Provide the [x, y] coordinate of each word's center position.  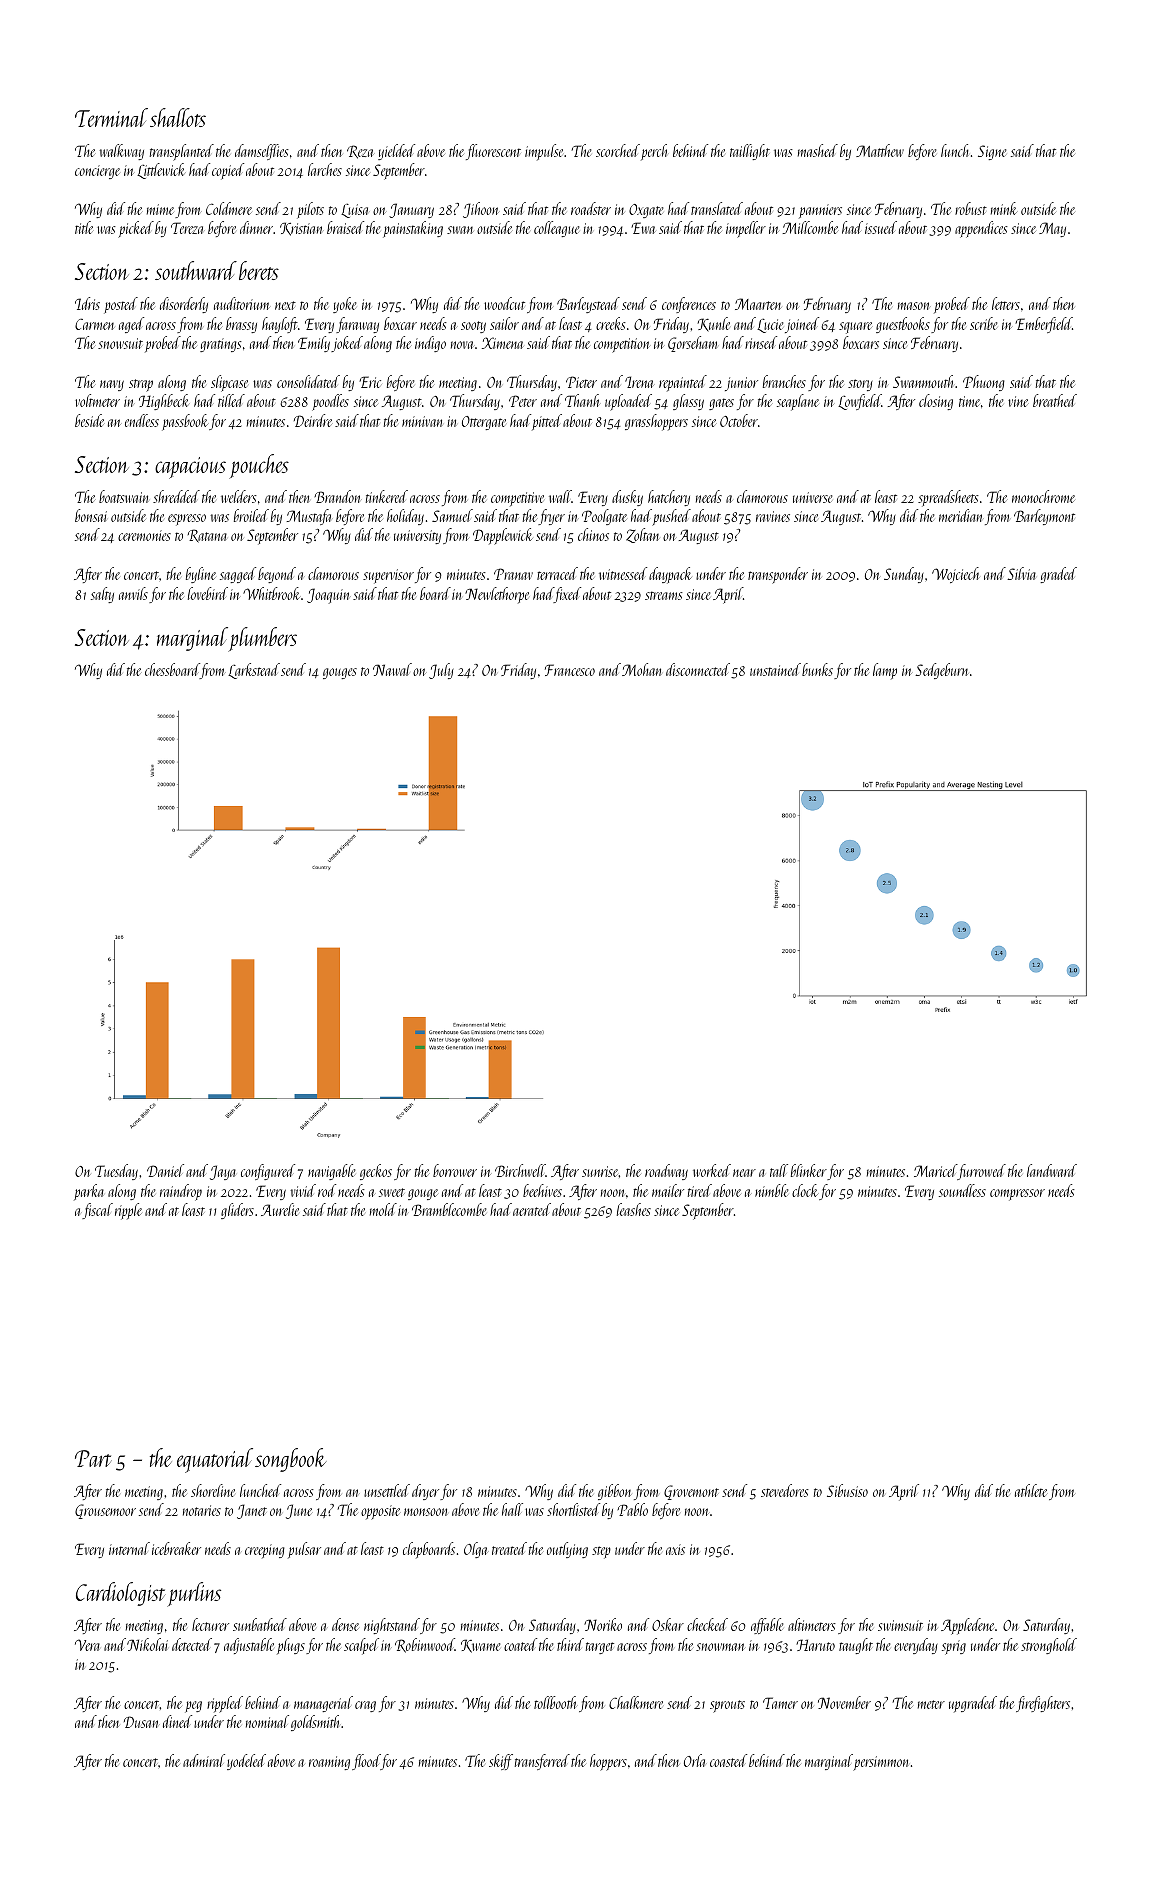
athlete [1031, 1490]
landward [1052, 1170]
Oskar [668, 1624]
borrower [455, 1170]
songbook [291, 1460]
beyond [277, 575]
